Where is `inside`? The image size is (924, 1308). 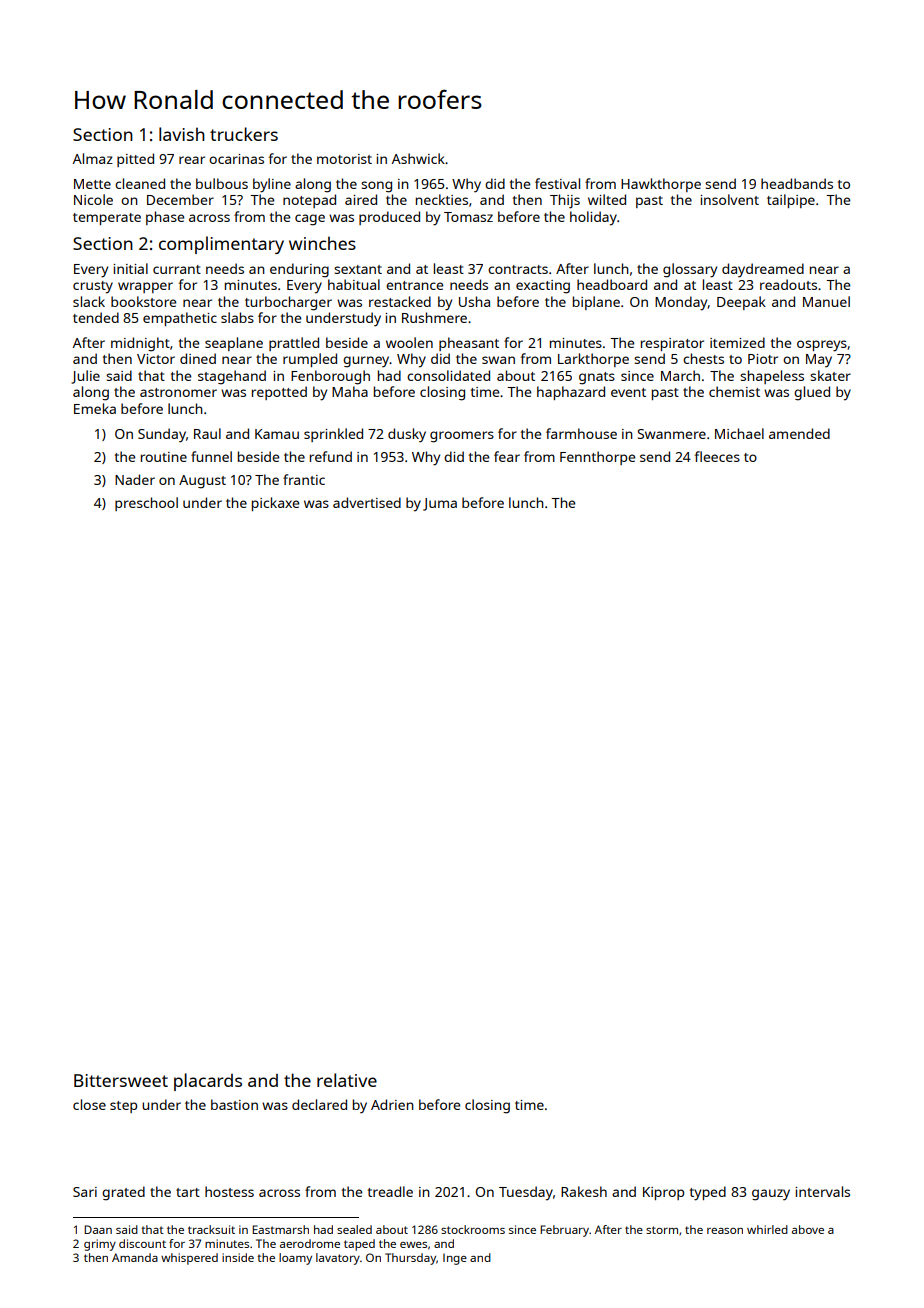 inside is located at coordinates (238, 1257).
